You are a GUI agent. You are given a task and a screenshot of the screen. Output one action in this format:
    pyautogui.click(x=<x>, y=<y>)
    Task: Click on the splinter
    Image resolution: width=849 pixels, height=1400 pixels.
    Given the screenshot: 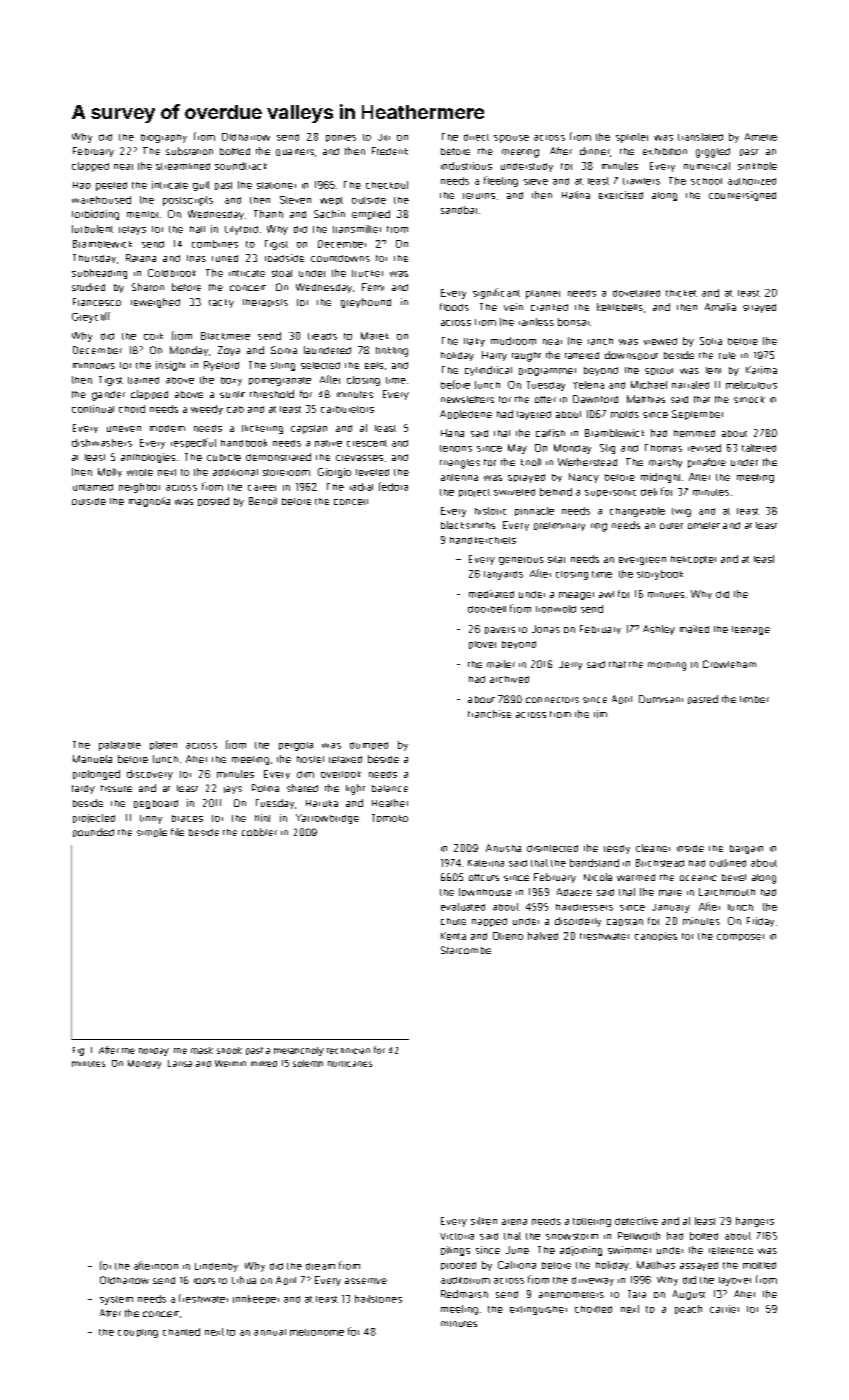 What is the action you would take?
    pyautogui.click(x=632, y=138)
